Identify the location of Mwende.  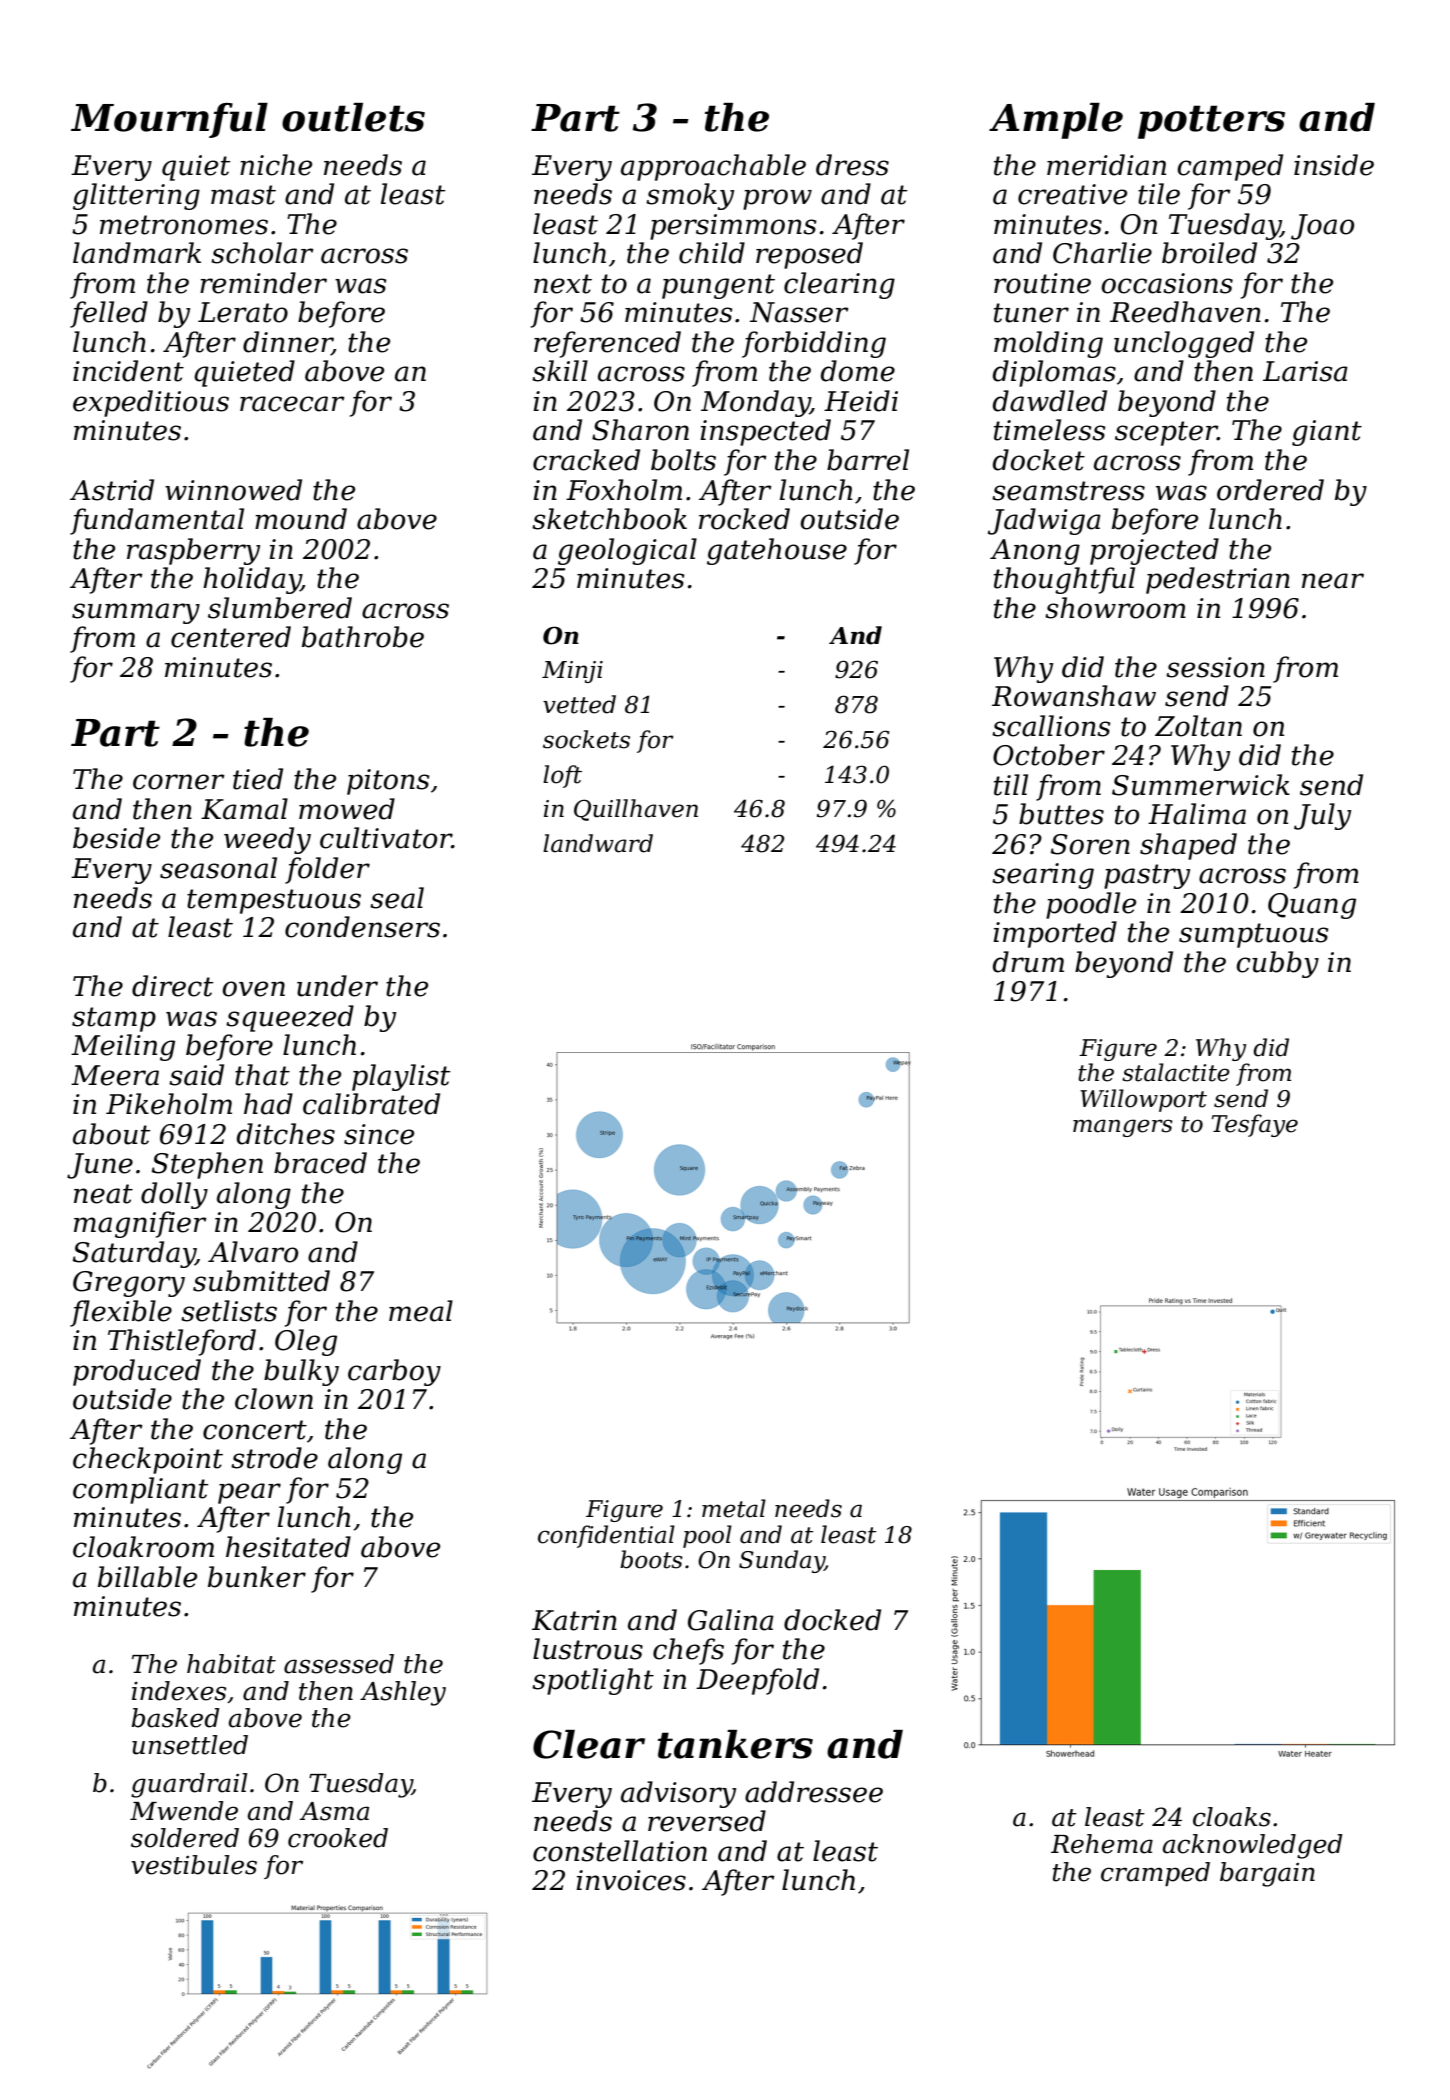
(184, 1811).
